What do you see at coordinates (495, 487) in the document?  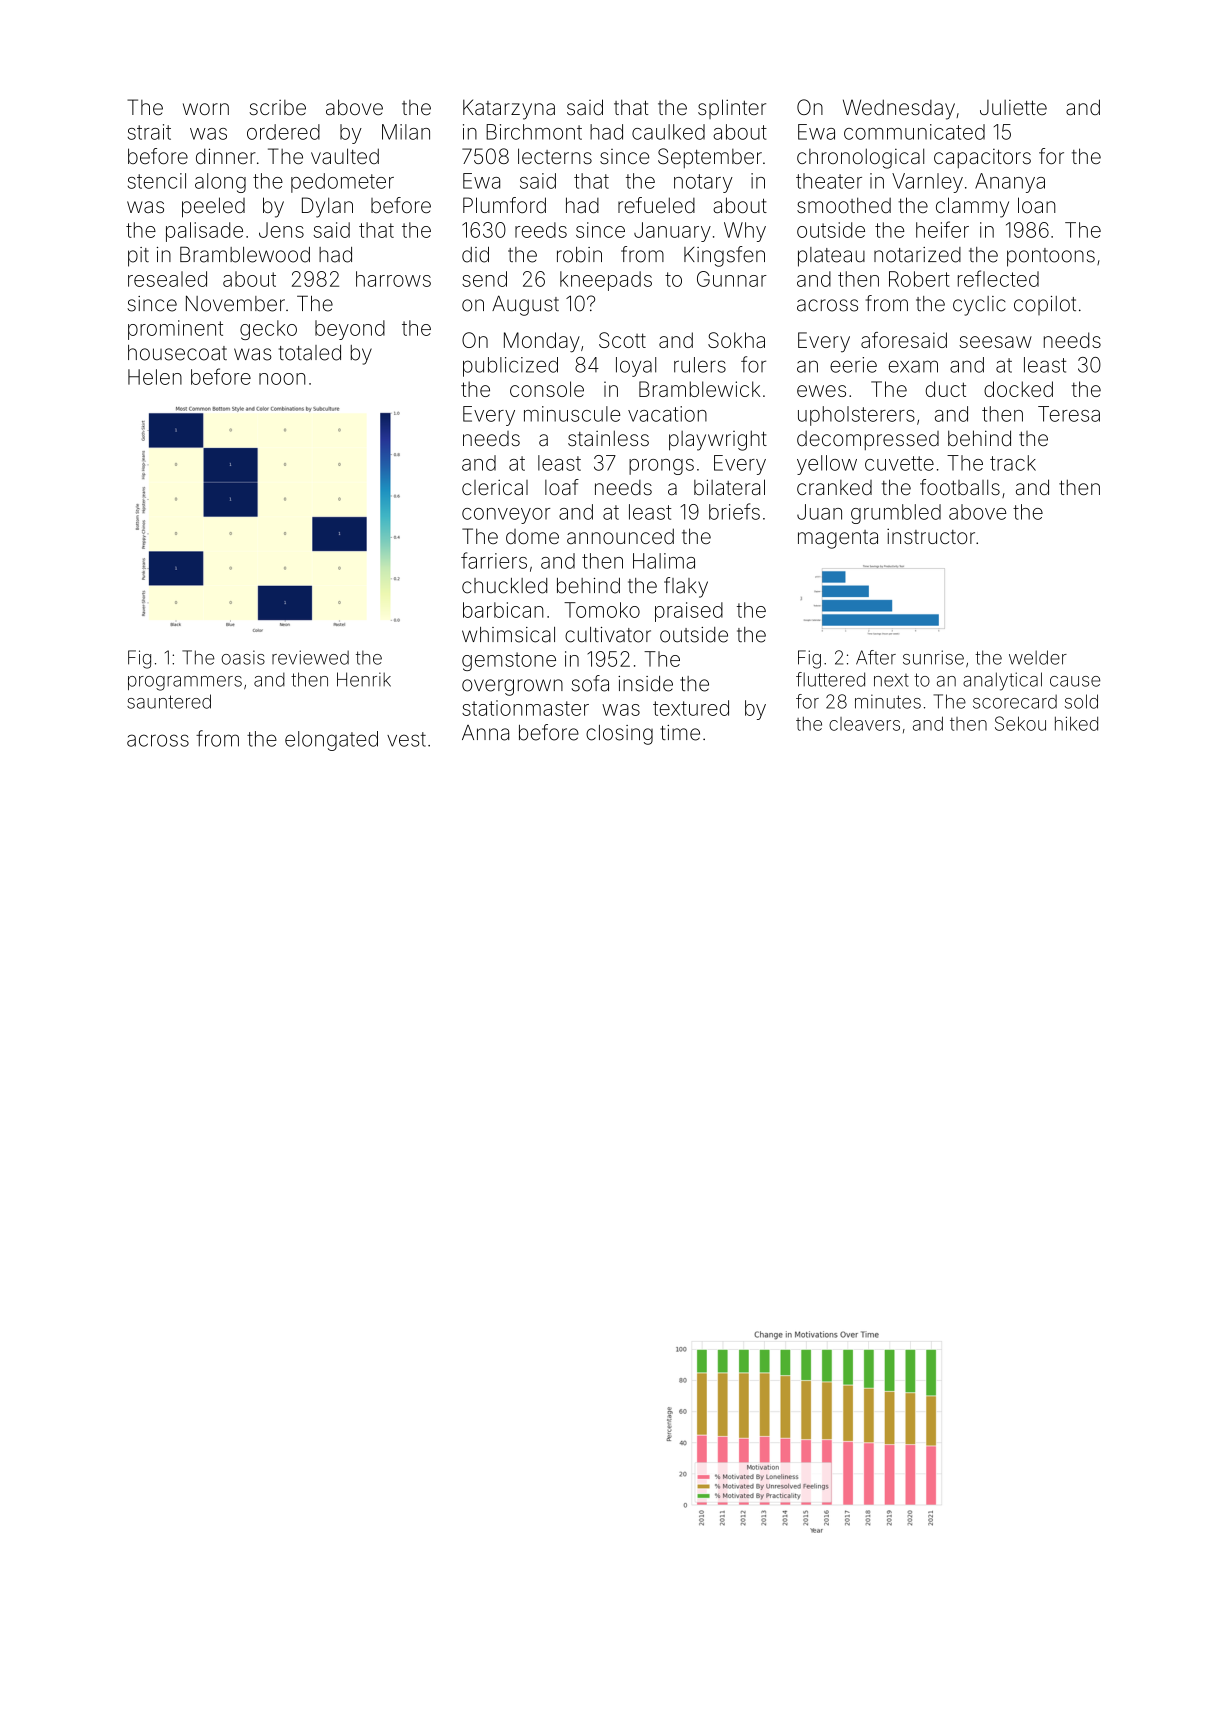 I see `clerical` at bounding box center [495, 487].
